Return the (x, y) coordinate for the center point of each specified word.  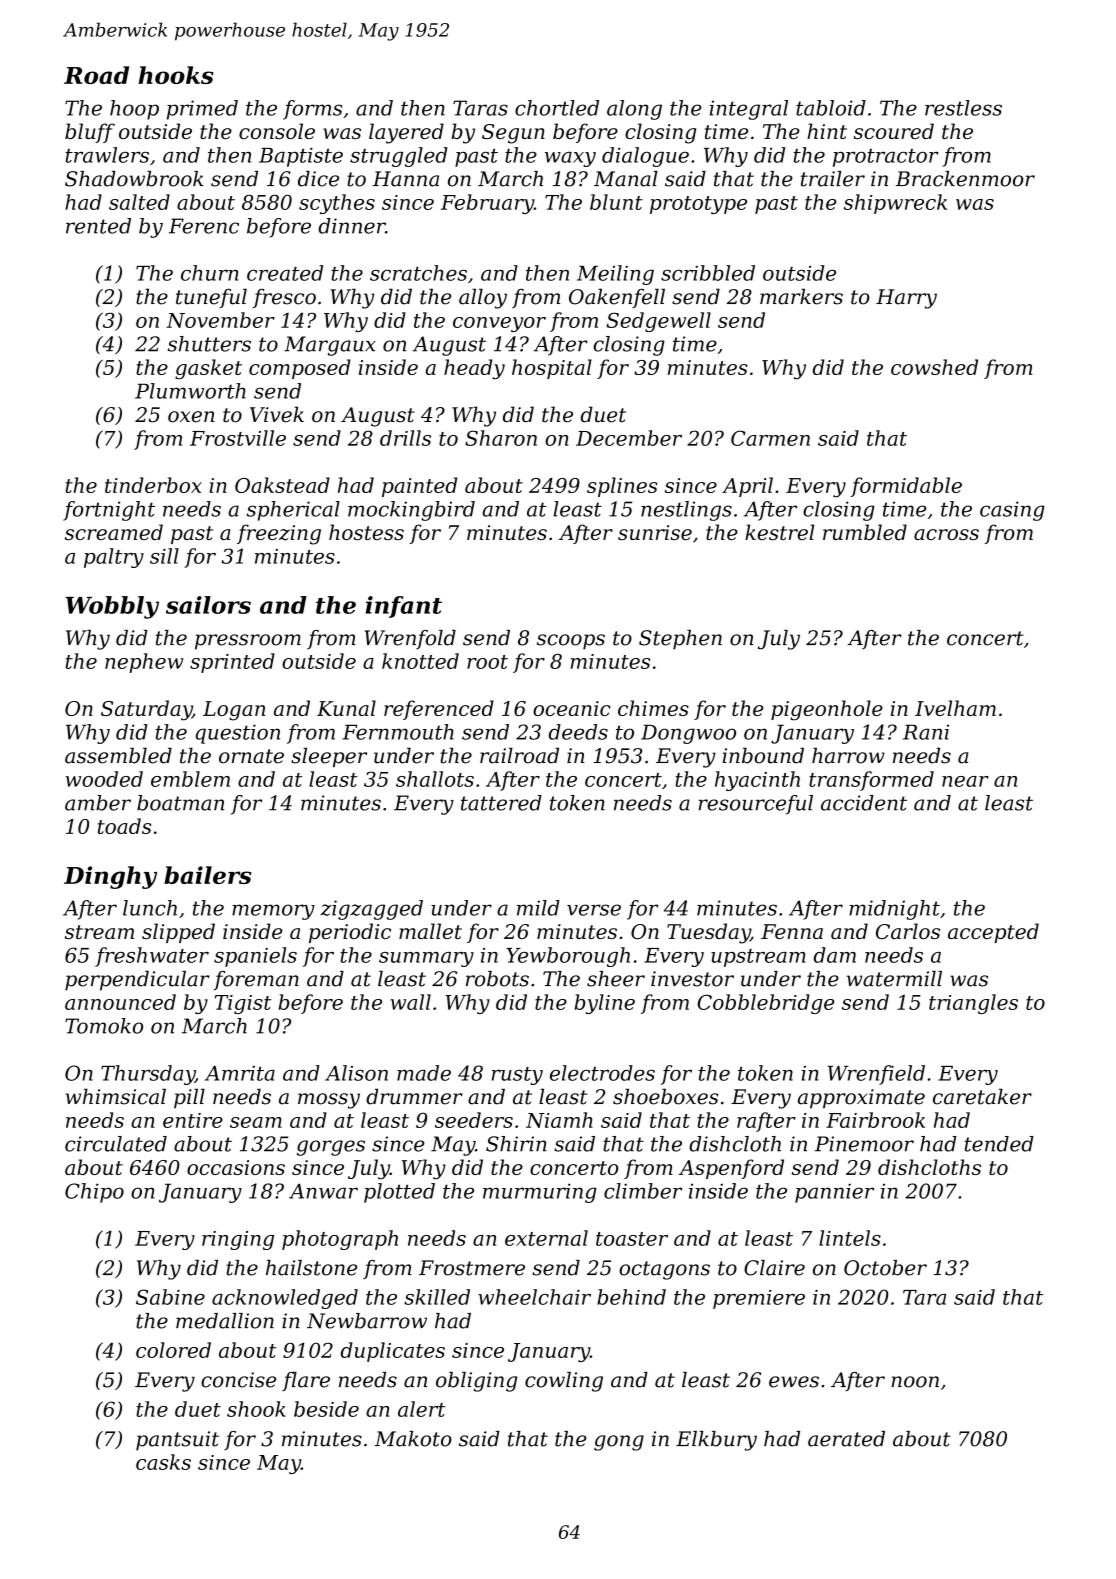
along (634, 110)
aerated (846, 1439)
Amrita (240, 1073)
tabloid (831, 108)
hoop (134, 110)
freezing (279, 534)
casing (1012, 511)
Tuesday (708, 933)
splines (622, 487)
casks (163, 1462)
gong (619, 1443)
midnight (894, 910)
